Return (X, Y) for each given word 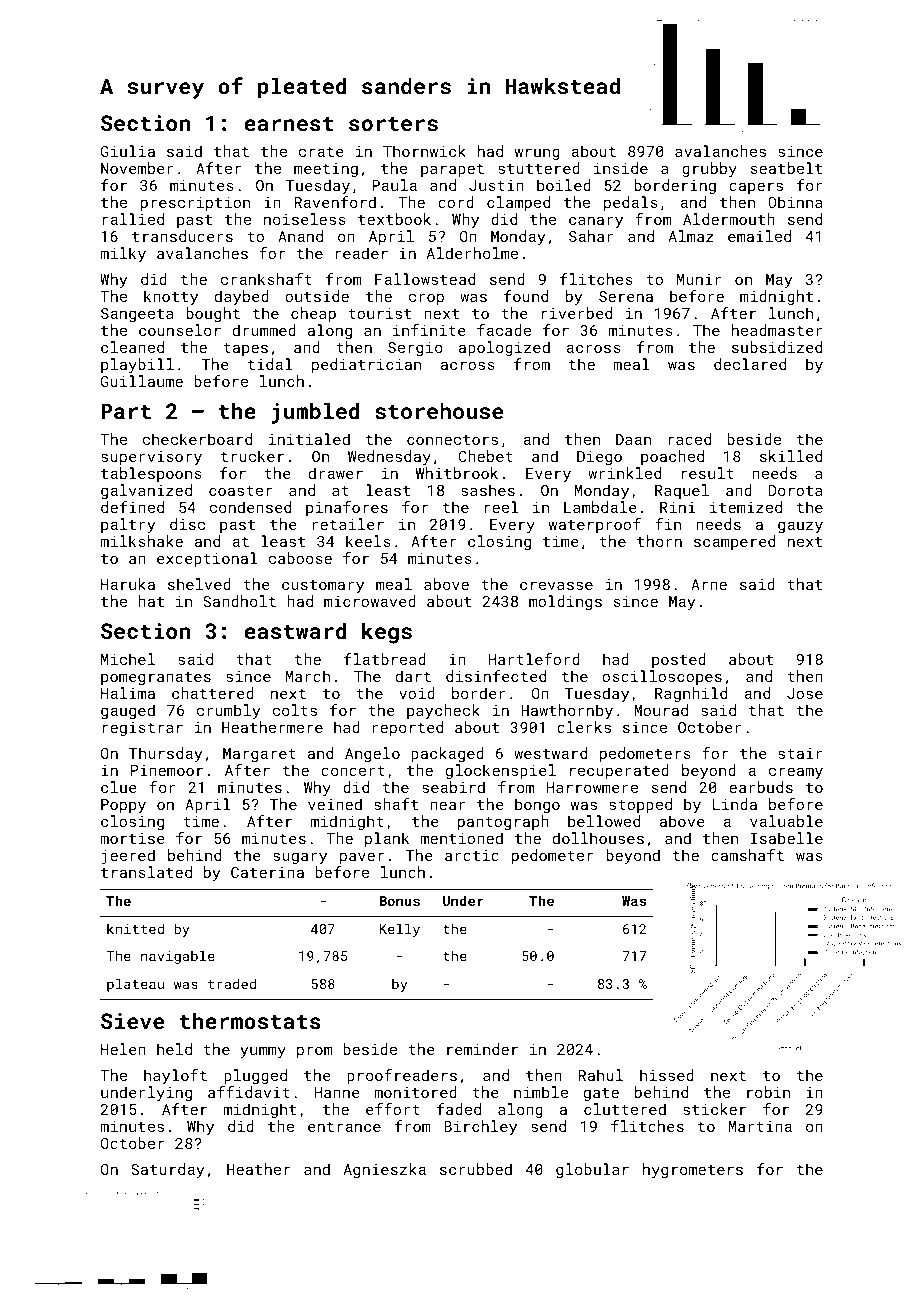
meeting (326, 170)
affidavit (249, 1092)
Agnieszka (385, 1170)
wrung (537, 154)
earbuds (761, 787)
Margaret (259, 755)
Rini (678, 507)
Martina (760, 1126)
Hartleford (534, 659)
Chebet (486, 456)
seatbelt (786, 168)
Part (126, 411)
